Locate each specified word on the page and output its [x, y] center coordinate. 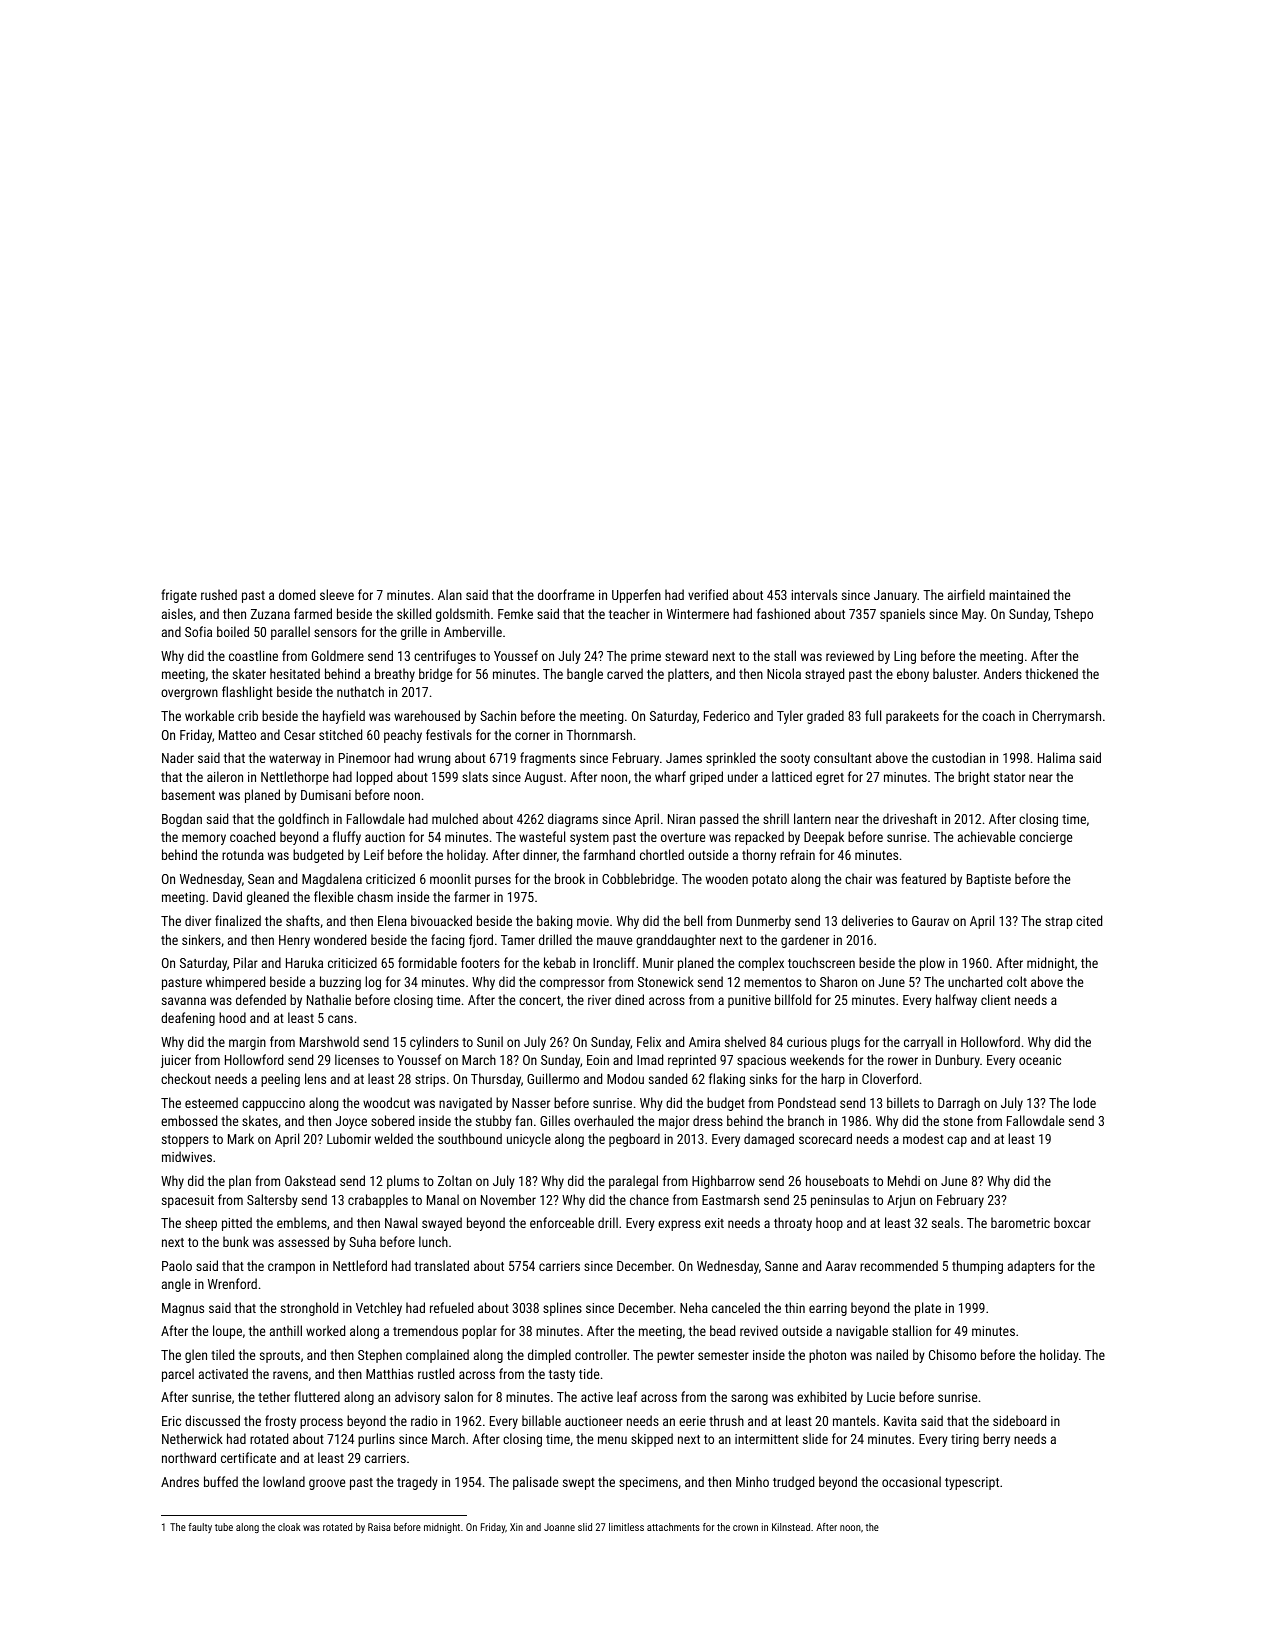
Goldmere [338, 655]
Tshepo [1073, 615]
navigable [862, 1332]
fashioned [783, 613]
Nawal [401, 1222]
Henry [294, 941]
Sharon [838, 981]
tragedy [417, 1483]
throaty [793, 1224]
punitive [749, 1001]
